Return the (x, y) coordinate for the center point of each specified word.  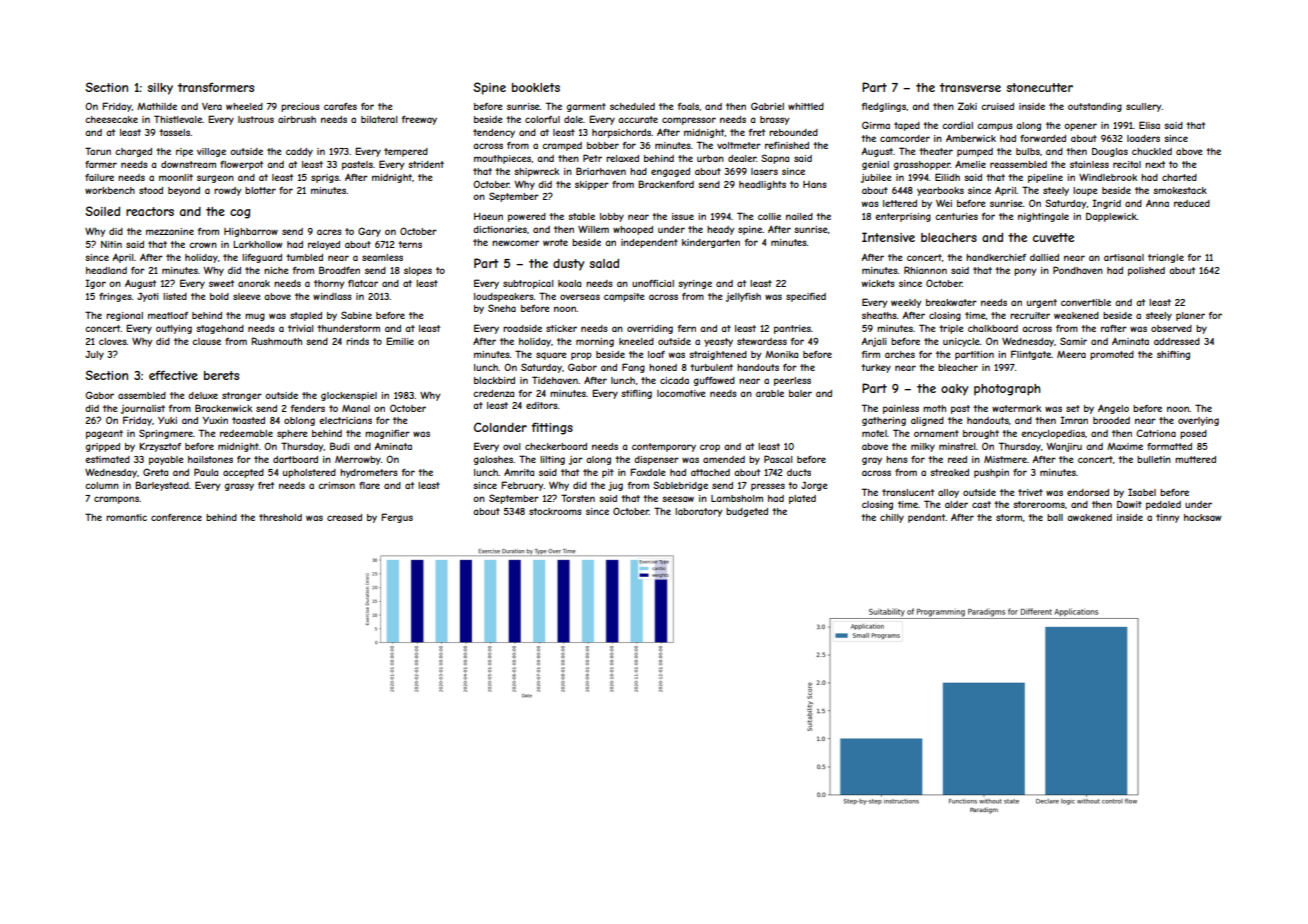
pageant (104, 434)
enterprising (903, 217)
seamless (382, 257)
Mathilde (157, 106)
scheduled (632, 106)
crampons (116, 500)
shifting (1173, 355)
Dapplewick (1111, 217)
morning (595, 342)
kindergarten (711, 243)
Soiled (102, 211)
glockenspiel (349, 396)
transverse (970, 87)
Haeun (488, 216)
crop (710, 448)
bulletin (1154, 459)
